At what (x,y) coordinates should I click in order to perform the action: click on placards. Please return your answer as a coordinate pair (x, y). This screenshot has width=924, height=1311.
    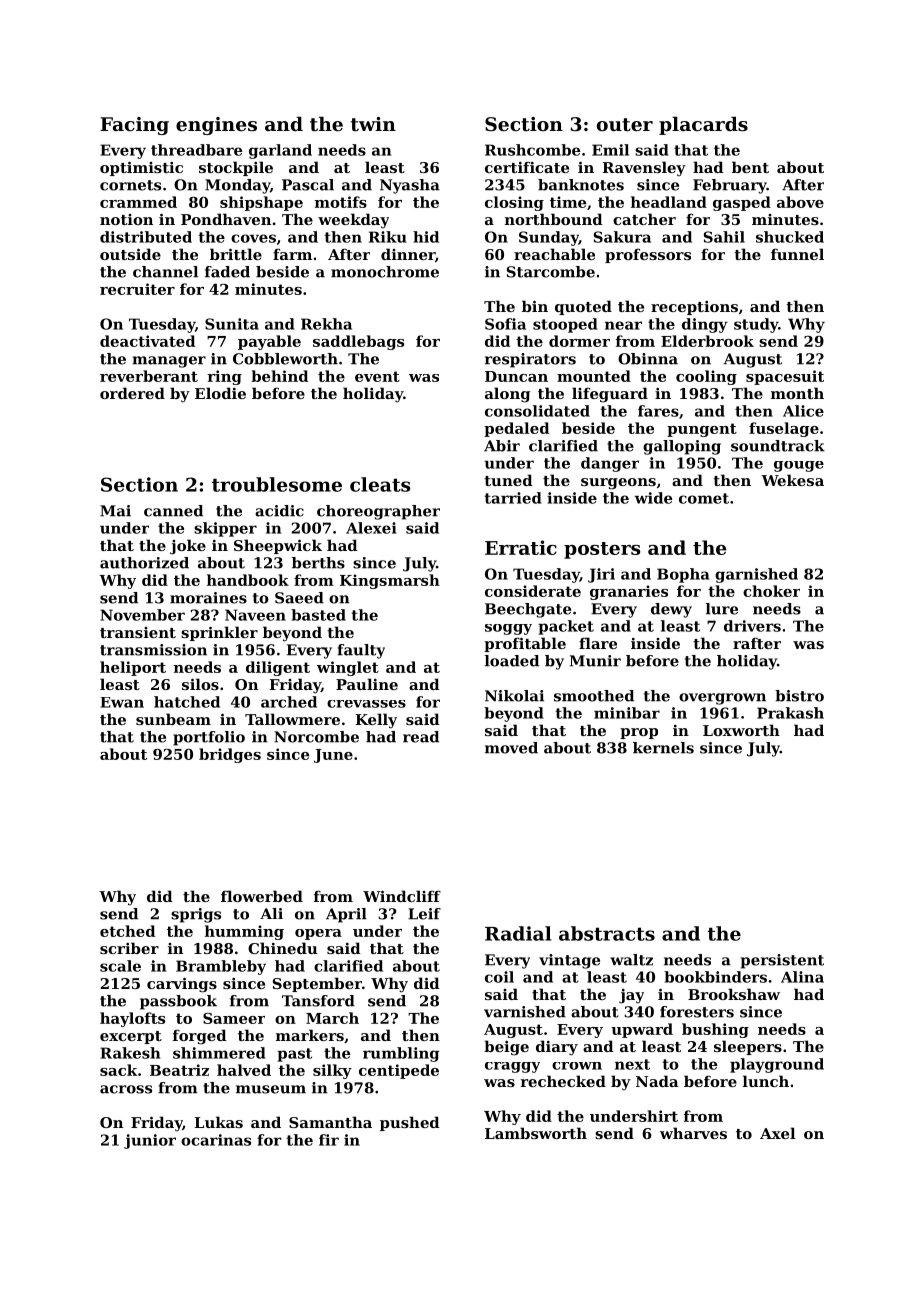
    Looking at the image, I should click on (703, 126).
